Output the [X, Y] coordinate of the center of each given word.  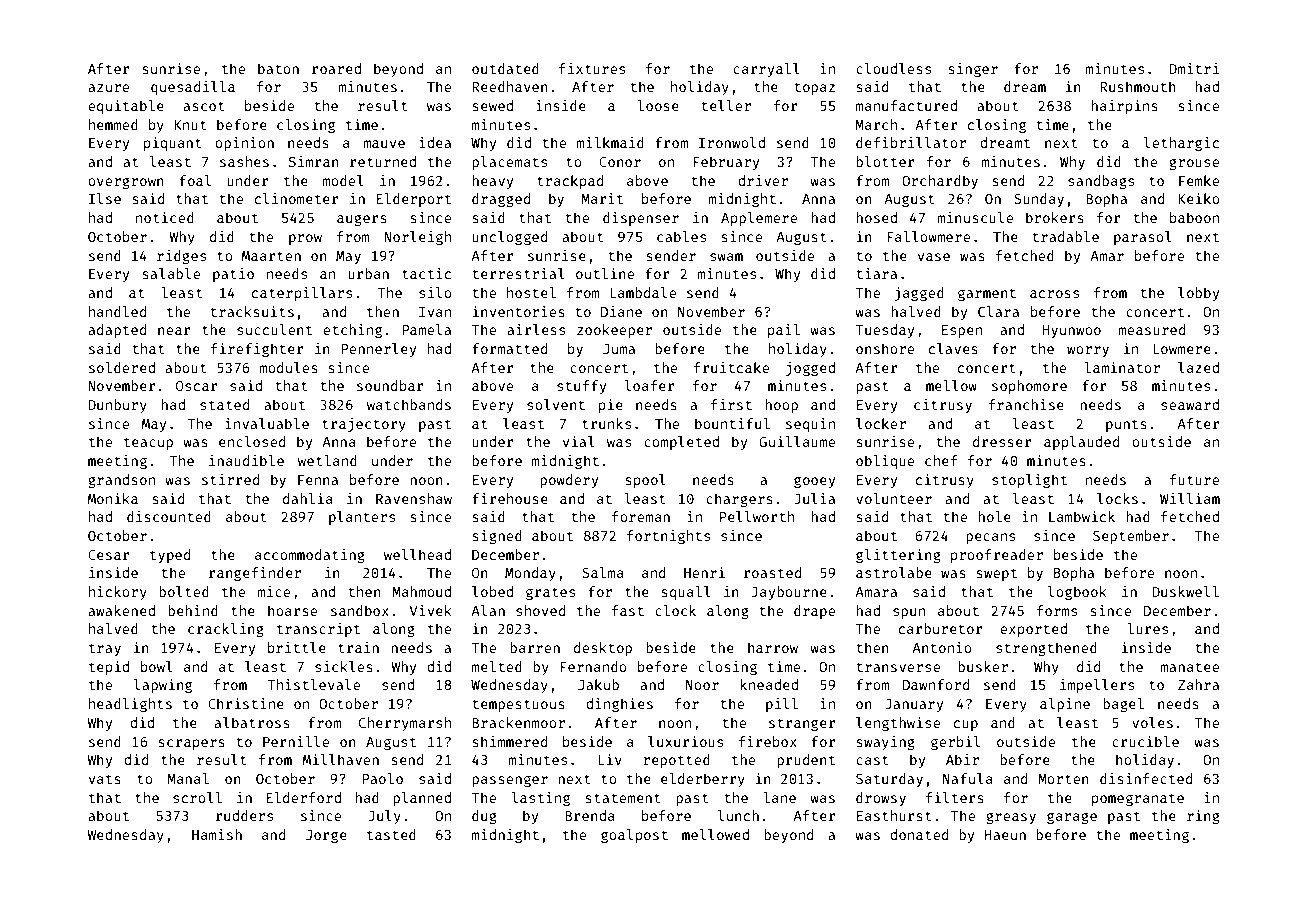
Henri [704, 572]
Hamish [217, 834]
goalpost [634, 836]
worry [1088, 351]
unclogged [509, 238]
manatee [1189, 667]
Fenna [318, 480]
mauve [384, 144]
